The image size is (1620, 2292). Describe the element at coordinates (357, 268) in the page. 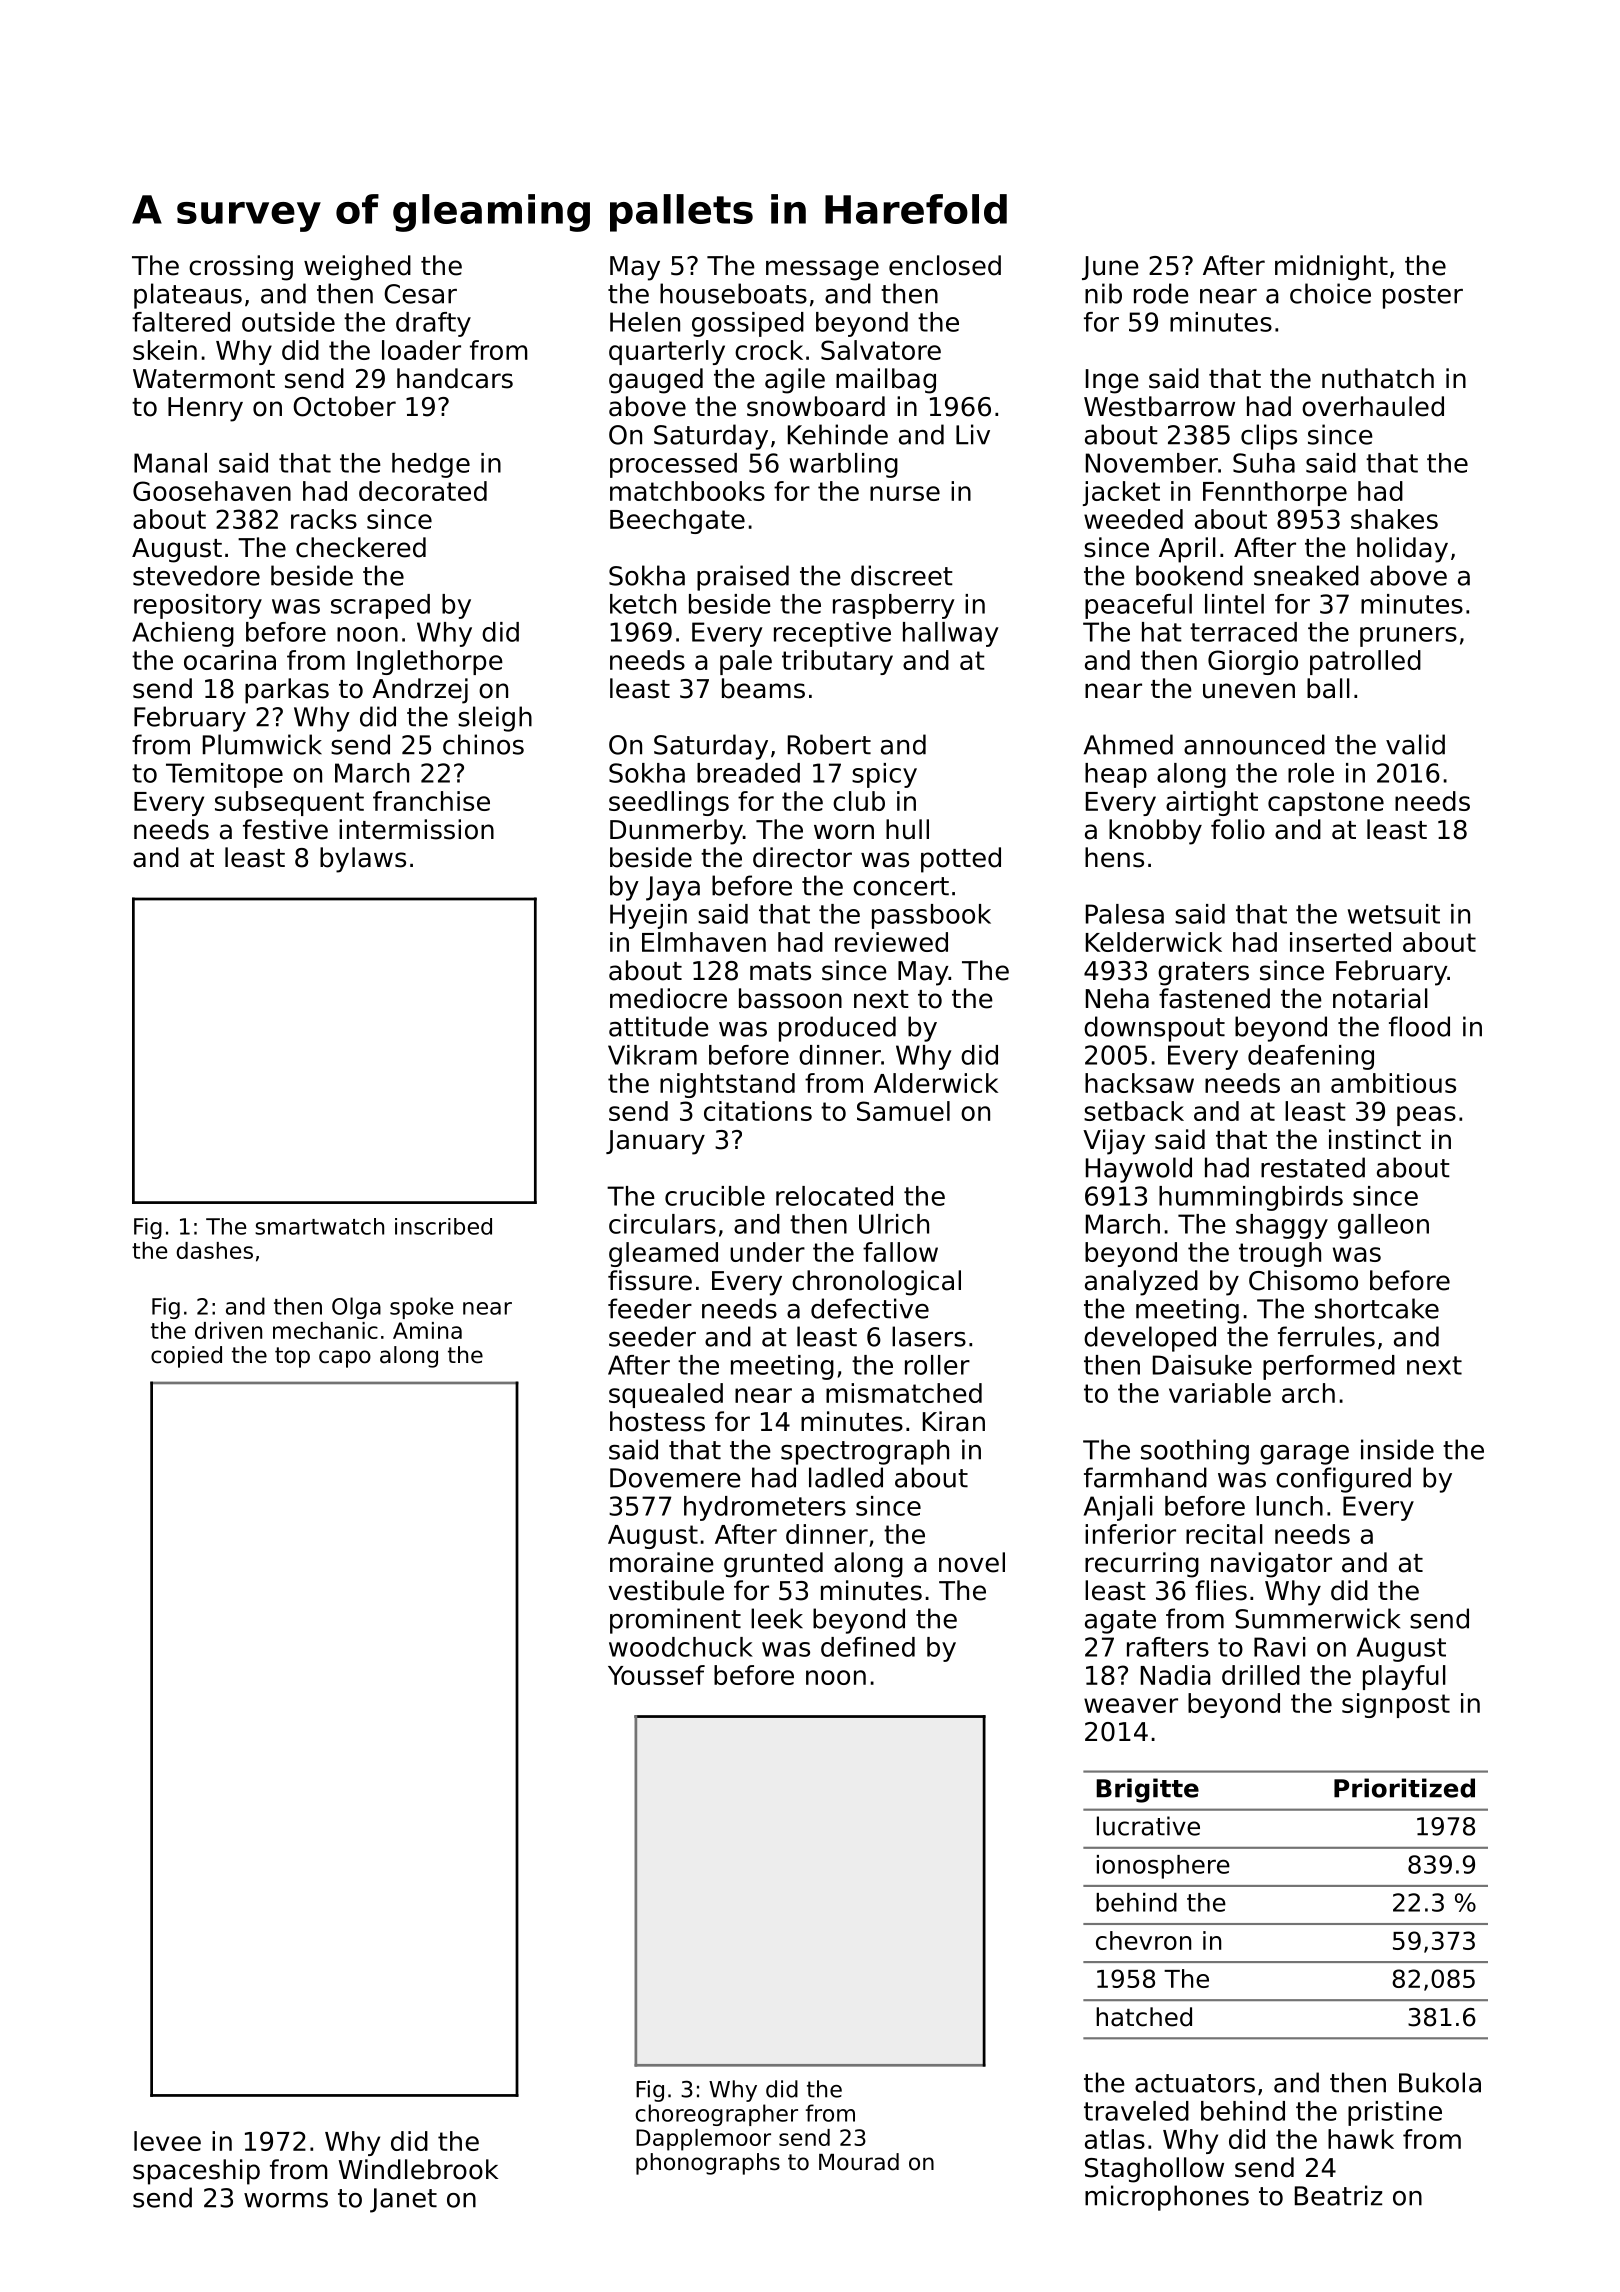

I see `weighed` at that location.
